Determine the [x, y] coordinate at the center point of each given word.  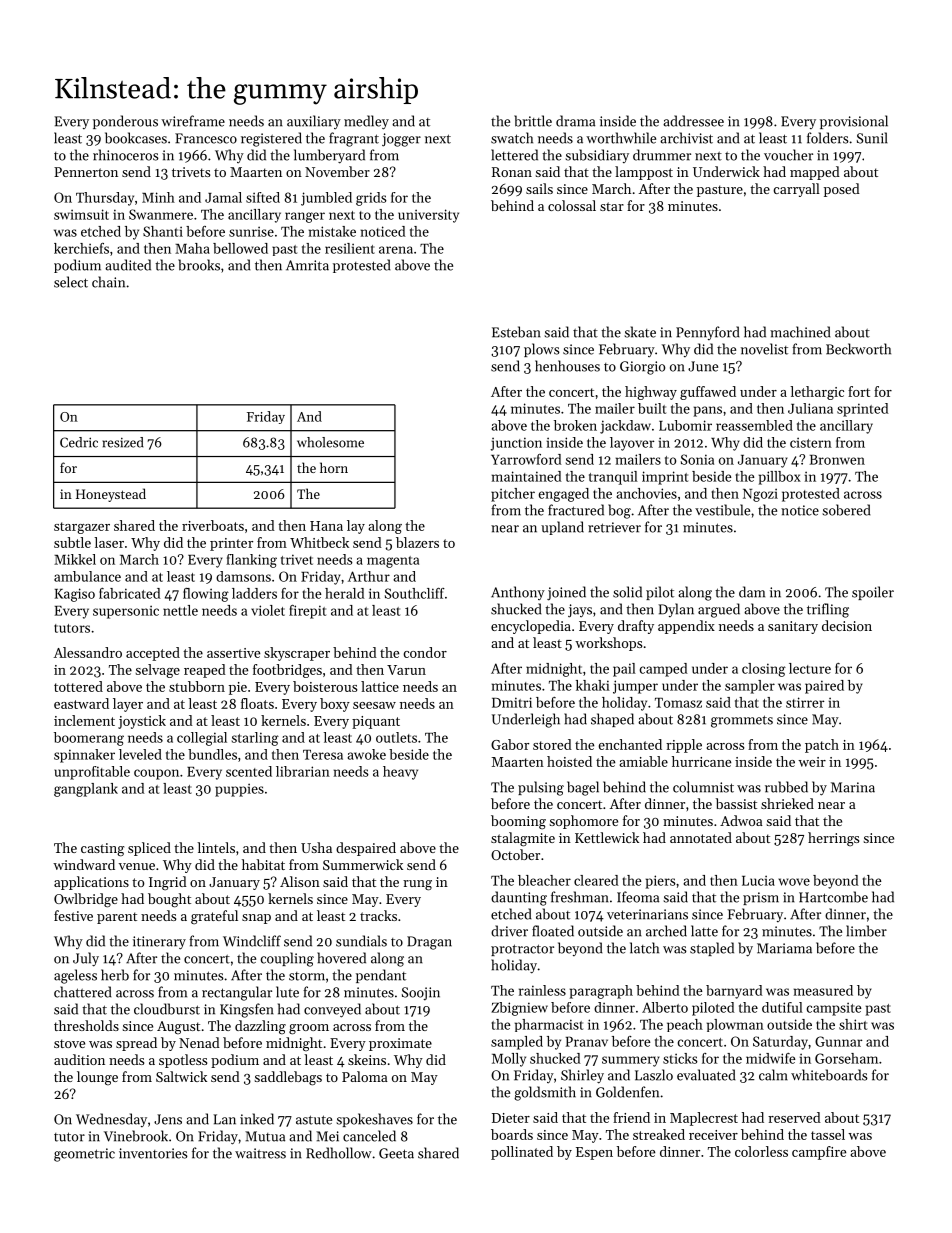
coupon [156, 774]
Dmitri [512, 702]
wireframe [193, 121]
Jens [168, 1119]
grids [371, 199]
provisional [854, 122]
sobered [846, 510]
